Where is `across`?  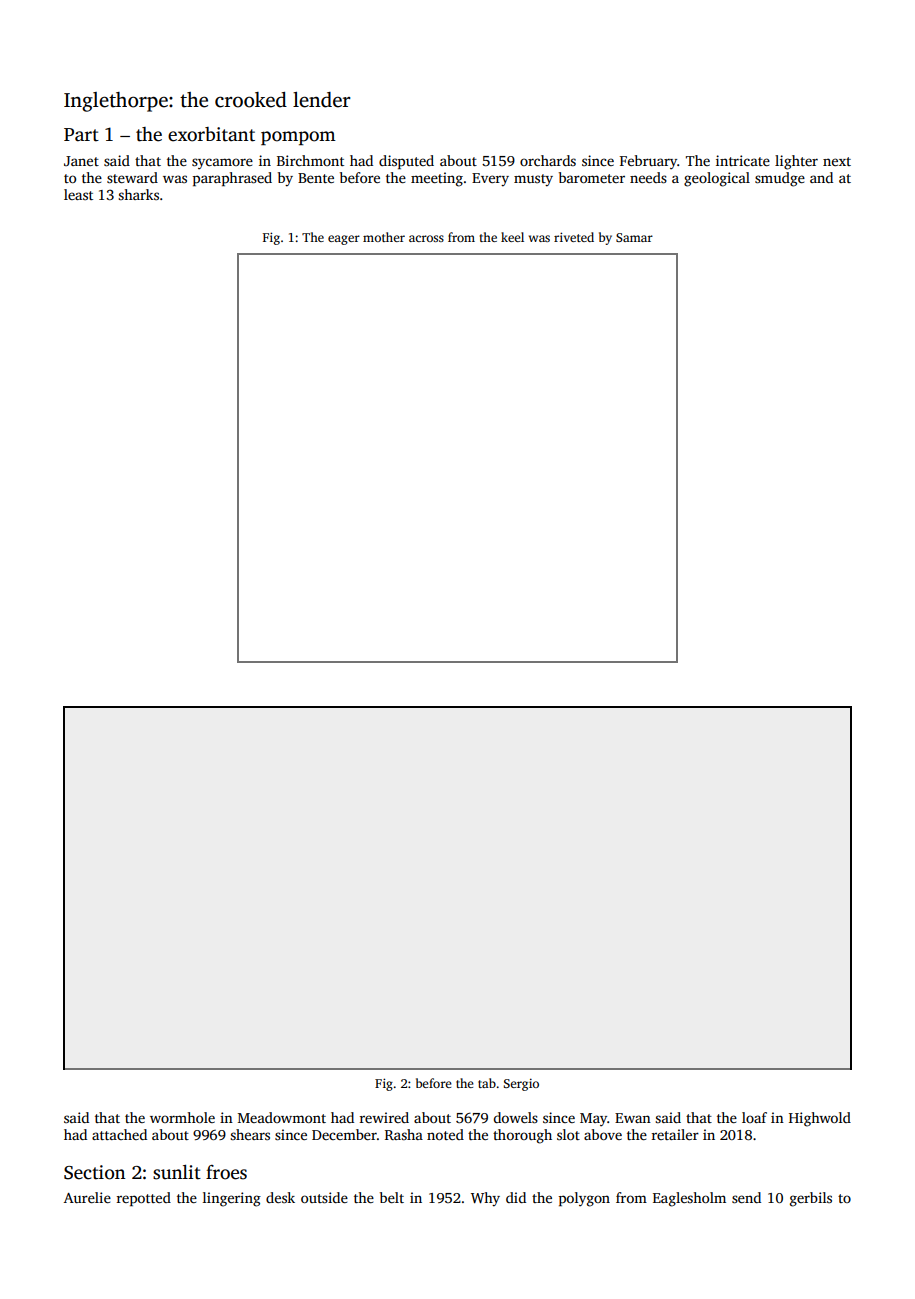
across is located at coordinates (426, 238).
